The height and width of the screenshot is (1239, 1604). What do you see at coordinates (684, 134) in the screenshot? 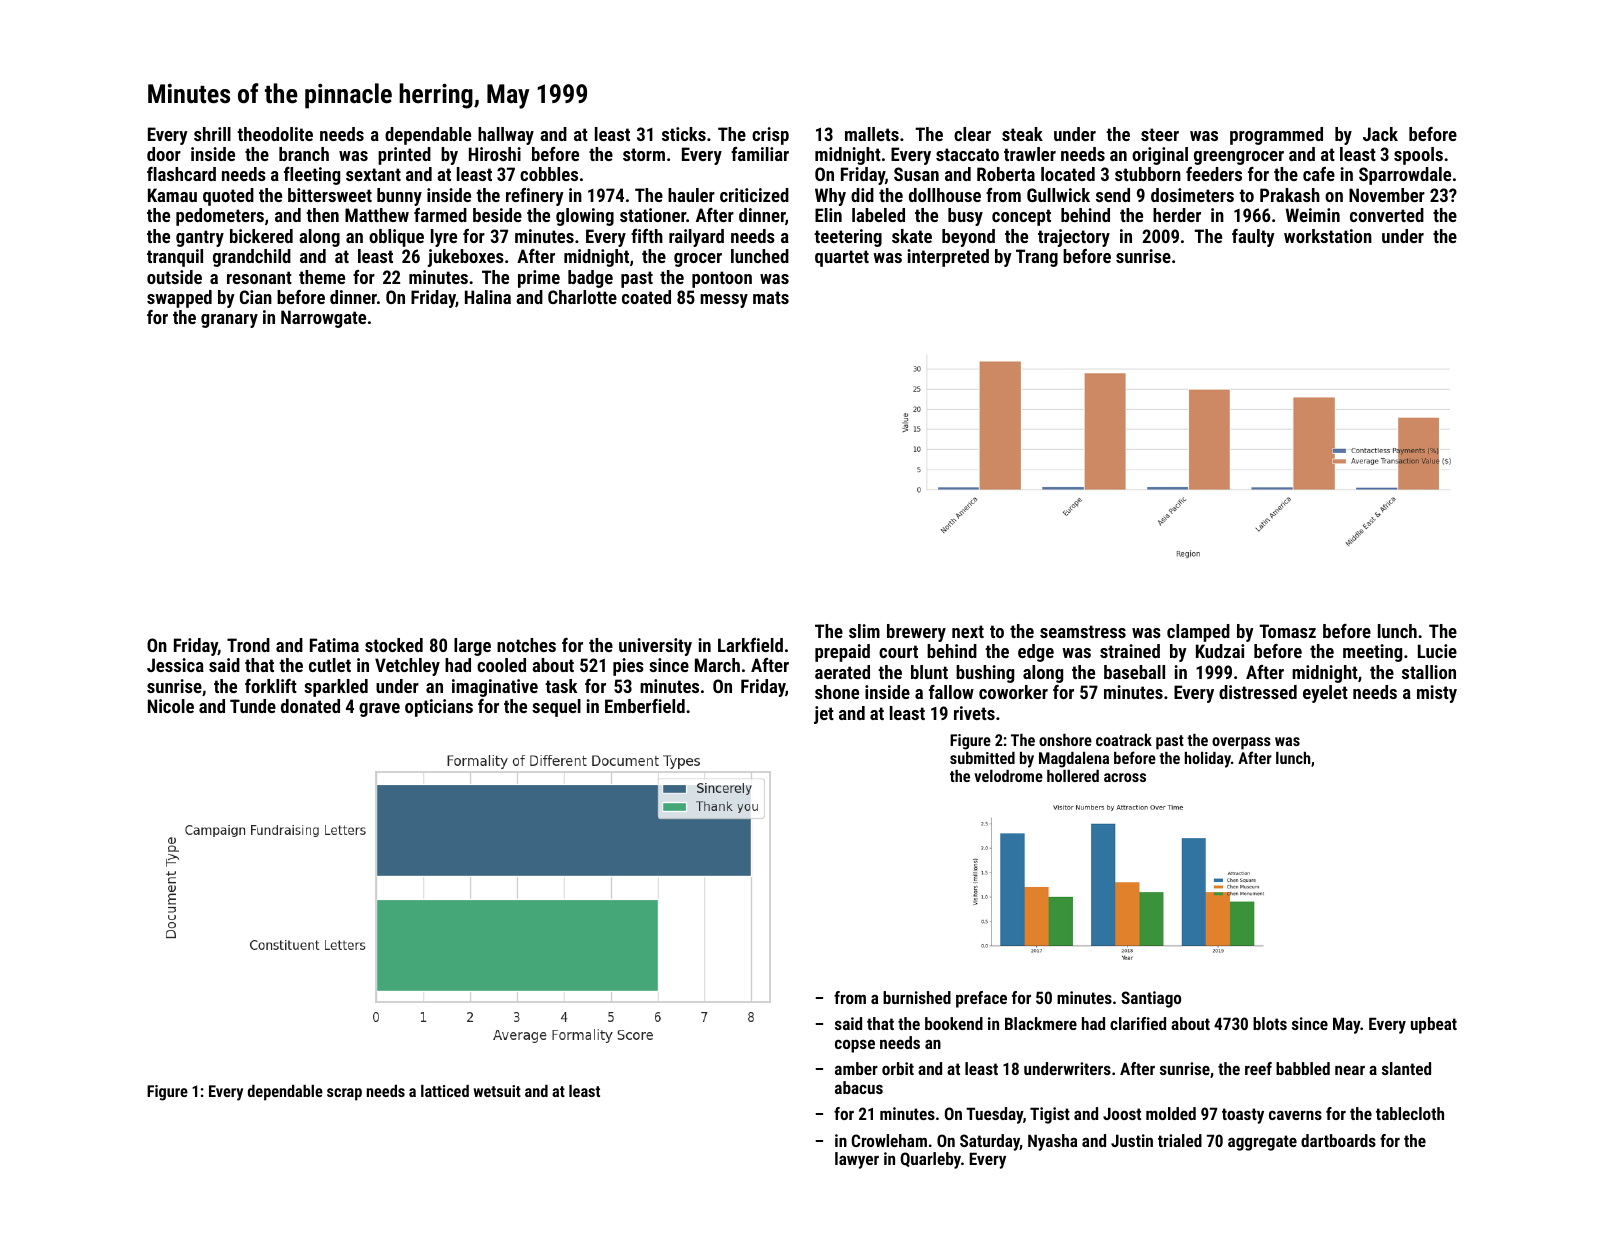
I see `sticks` at bounding box center [684, 134].
